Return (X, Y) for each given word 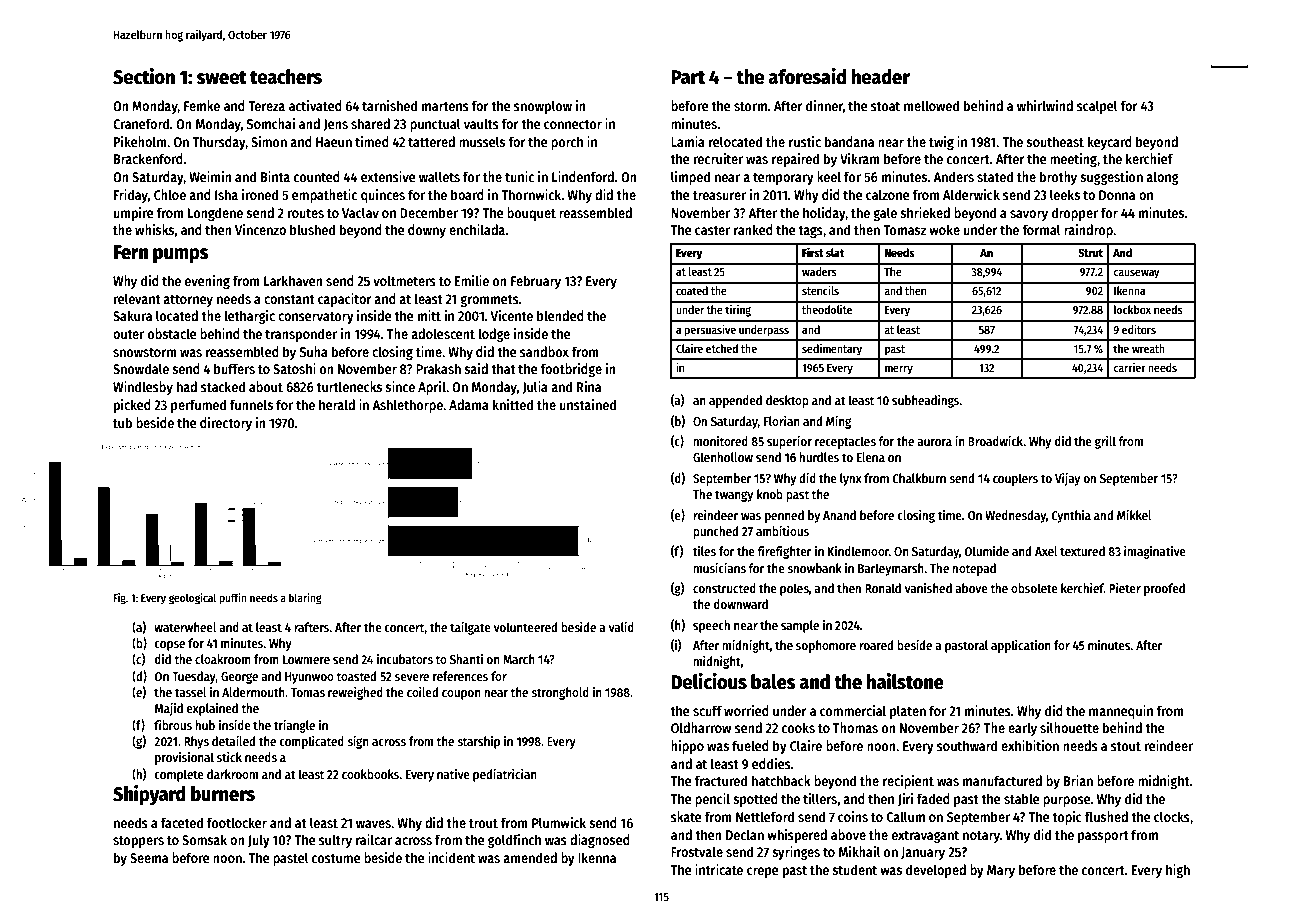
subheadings (925, 401)
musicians (719, 568)
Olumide (986, 551)
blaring (305, 599)
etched (722, 348)
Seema (149, 858)
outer (128, 334)
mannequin (1121, 712)
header (881, 77)
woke (944, 229)
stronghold (560, 693)
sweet (221, 78)
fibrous (173, 725)
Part (688, 77)
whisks (155, 229)
